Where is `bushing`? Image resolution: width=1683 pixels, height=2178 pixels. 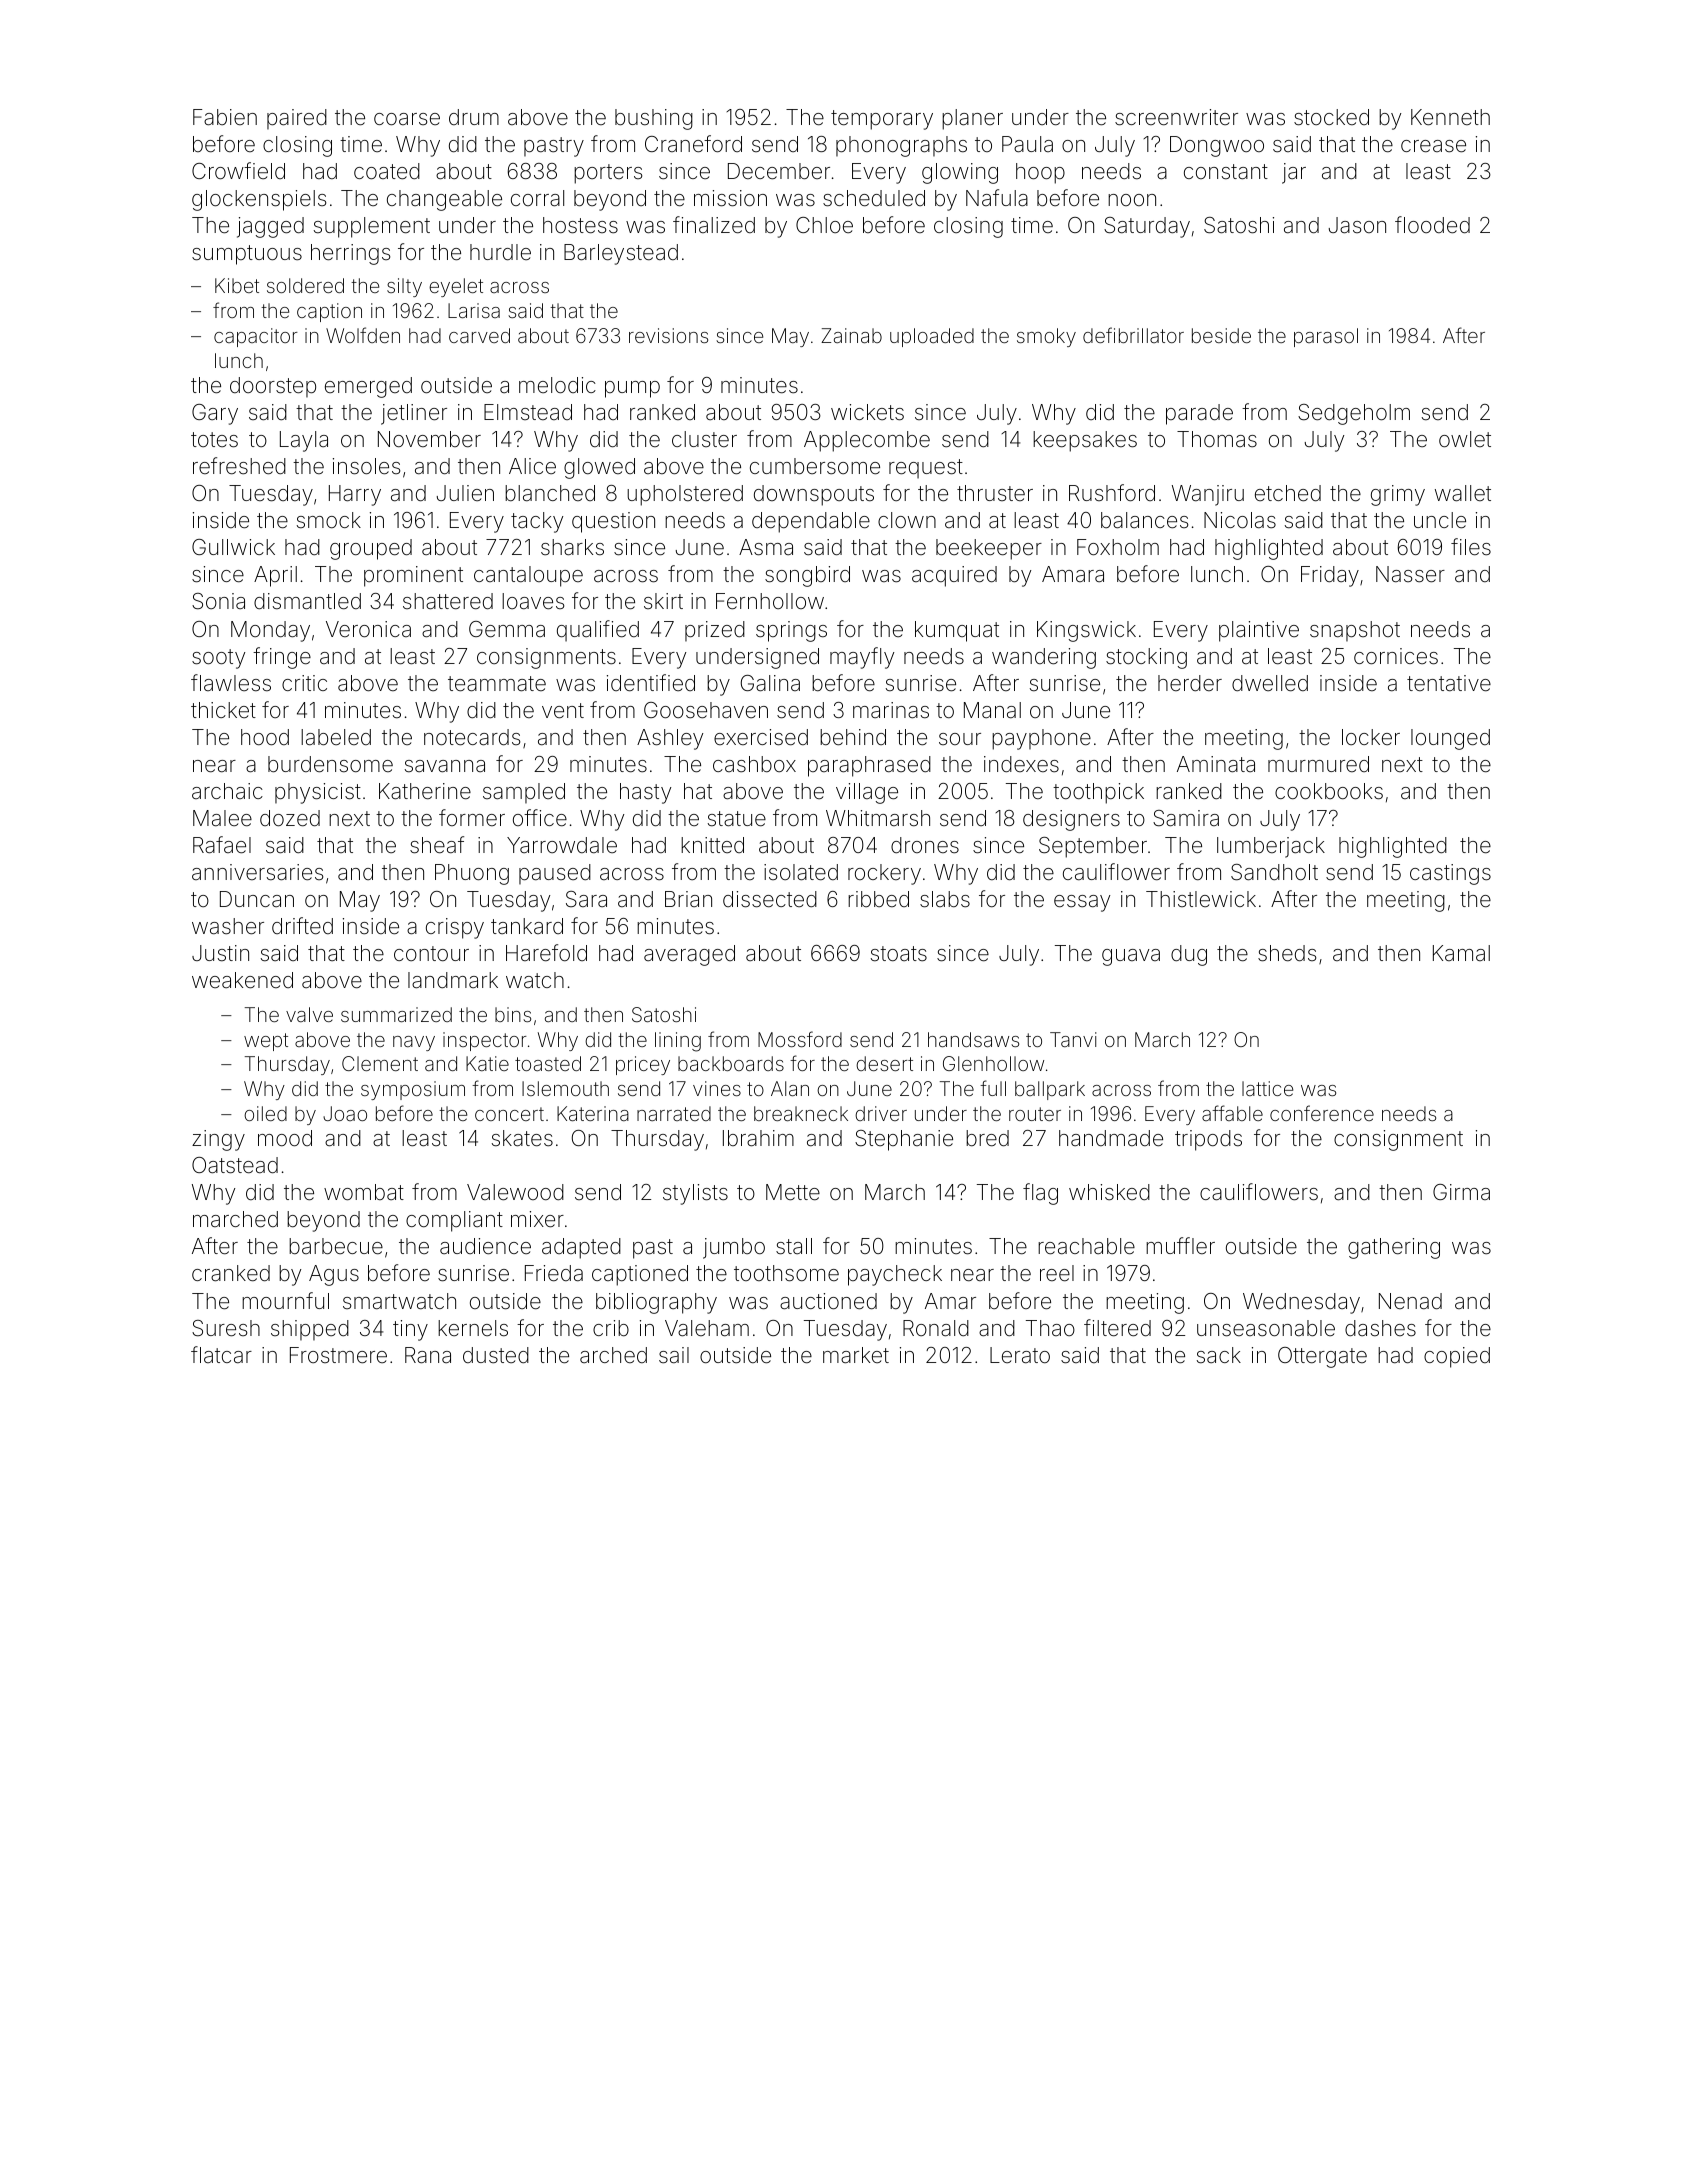 bushing is located at coordinates (654, 119).
